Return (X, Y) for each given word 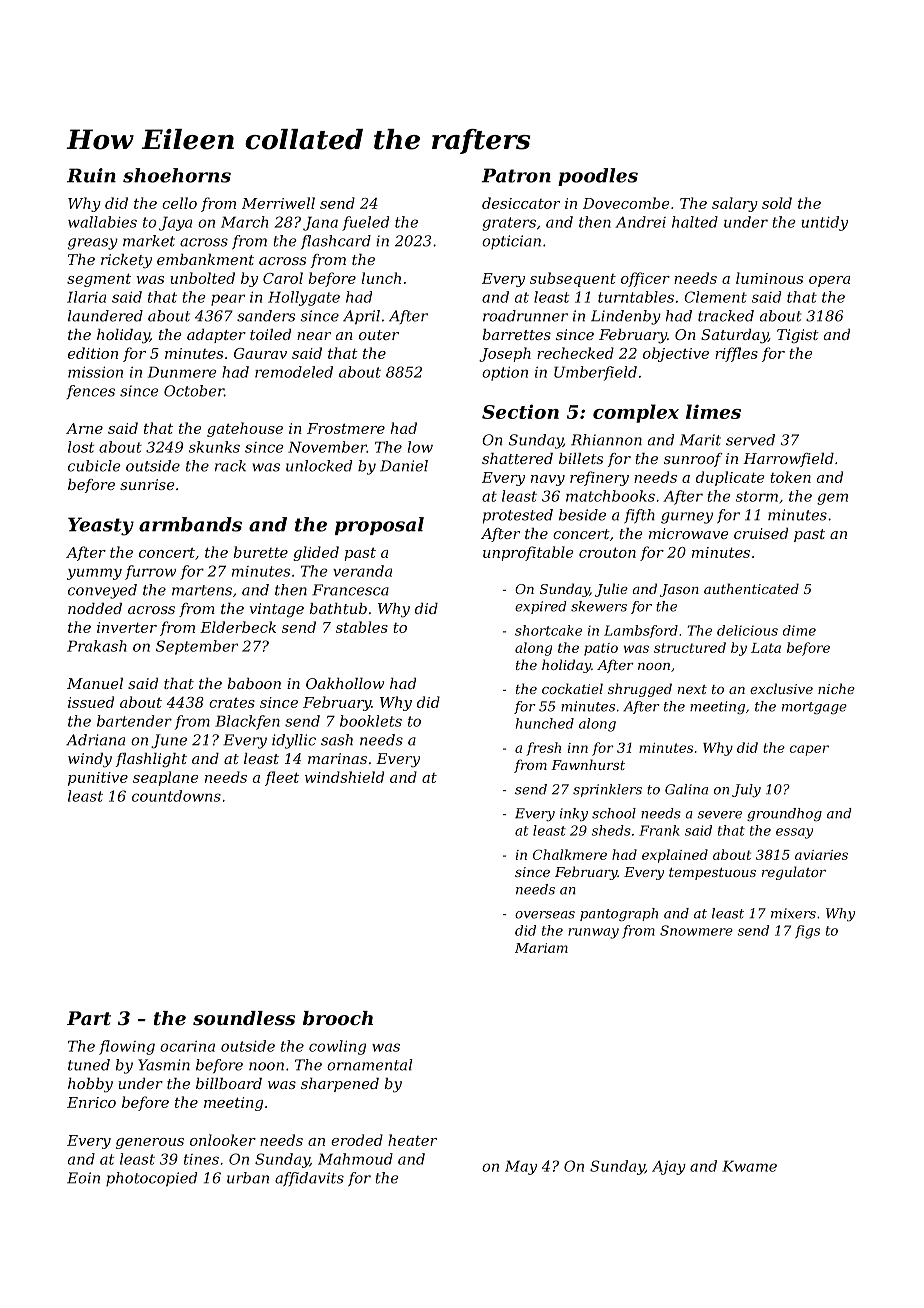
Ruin (91, 175)
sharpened (340, 1085)
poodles (598, 177)
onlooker (223, 1140)
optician (511, 242)
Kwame (749, 1166)
